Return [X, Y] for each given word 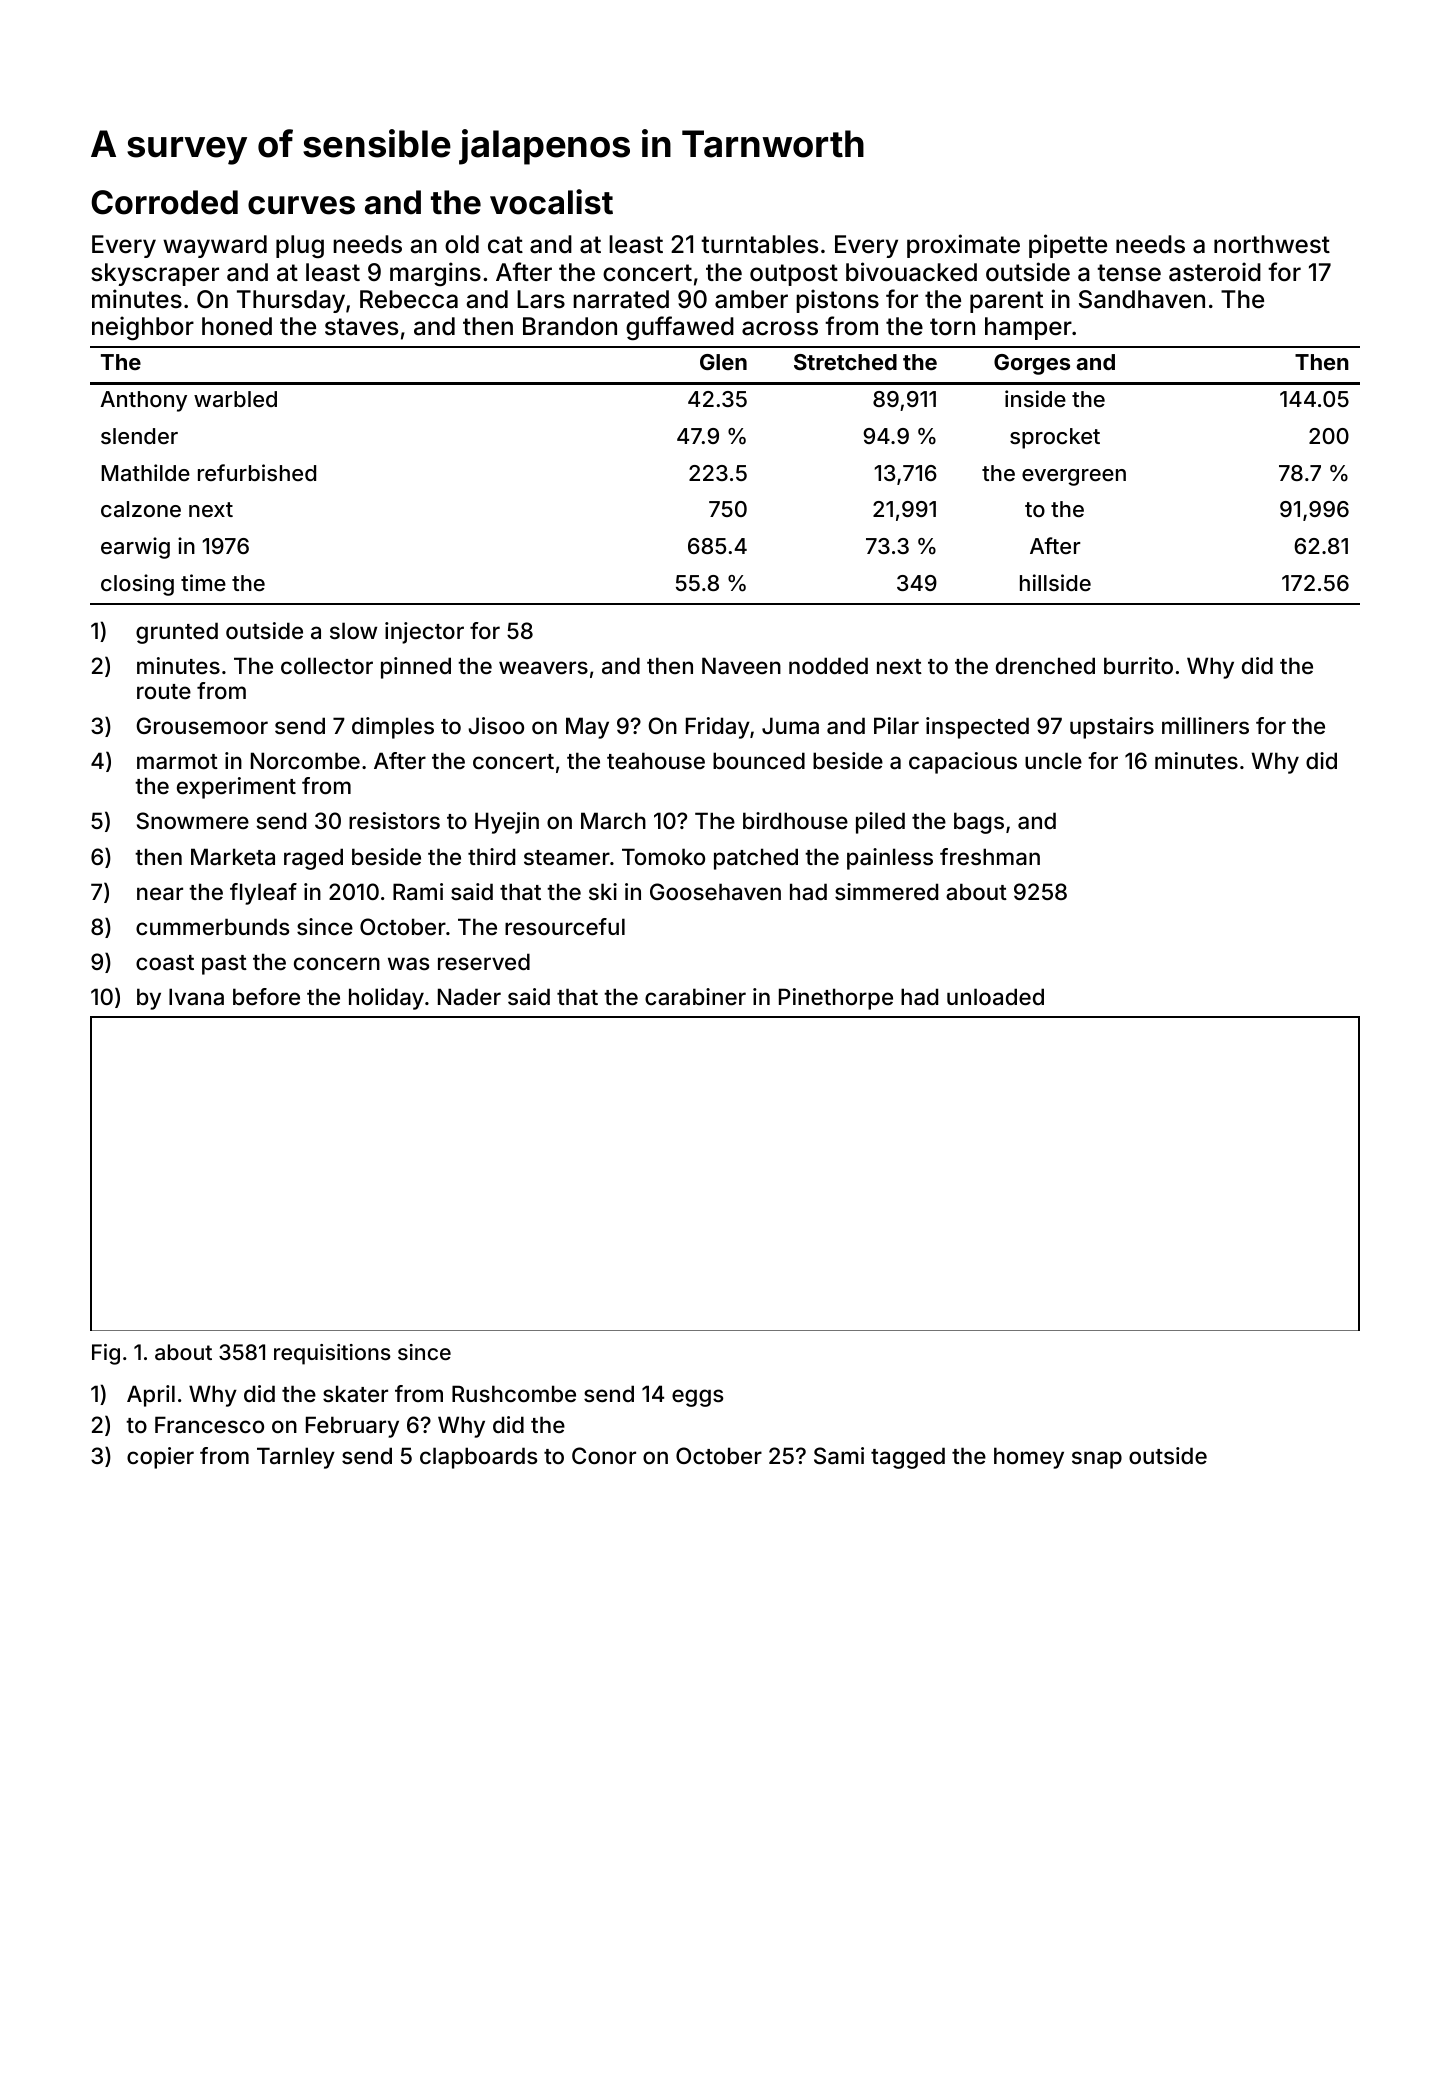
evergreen [1074, 477]
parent [1006, 302]
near [160, 894]
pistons [837, 301]
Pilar [896, 726]
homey [1029, 1458]
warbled [235, 399]
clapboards [478, 1458]
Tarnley [296, 1458]
